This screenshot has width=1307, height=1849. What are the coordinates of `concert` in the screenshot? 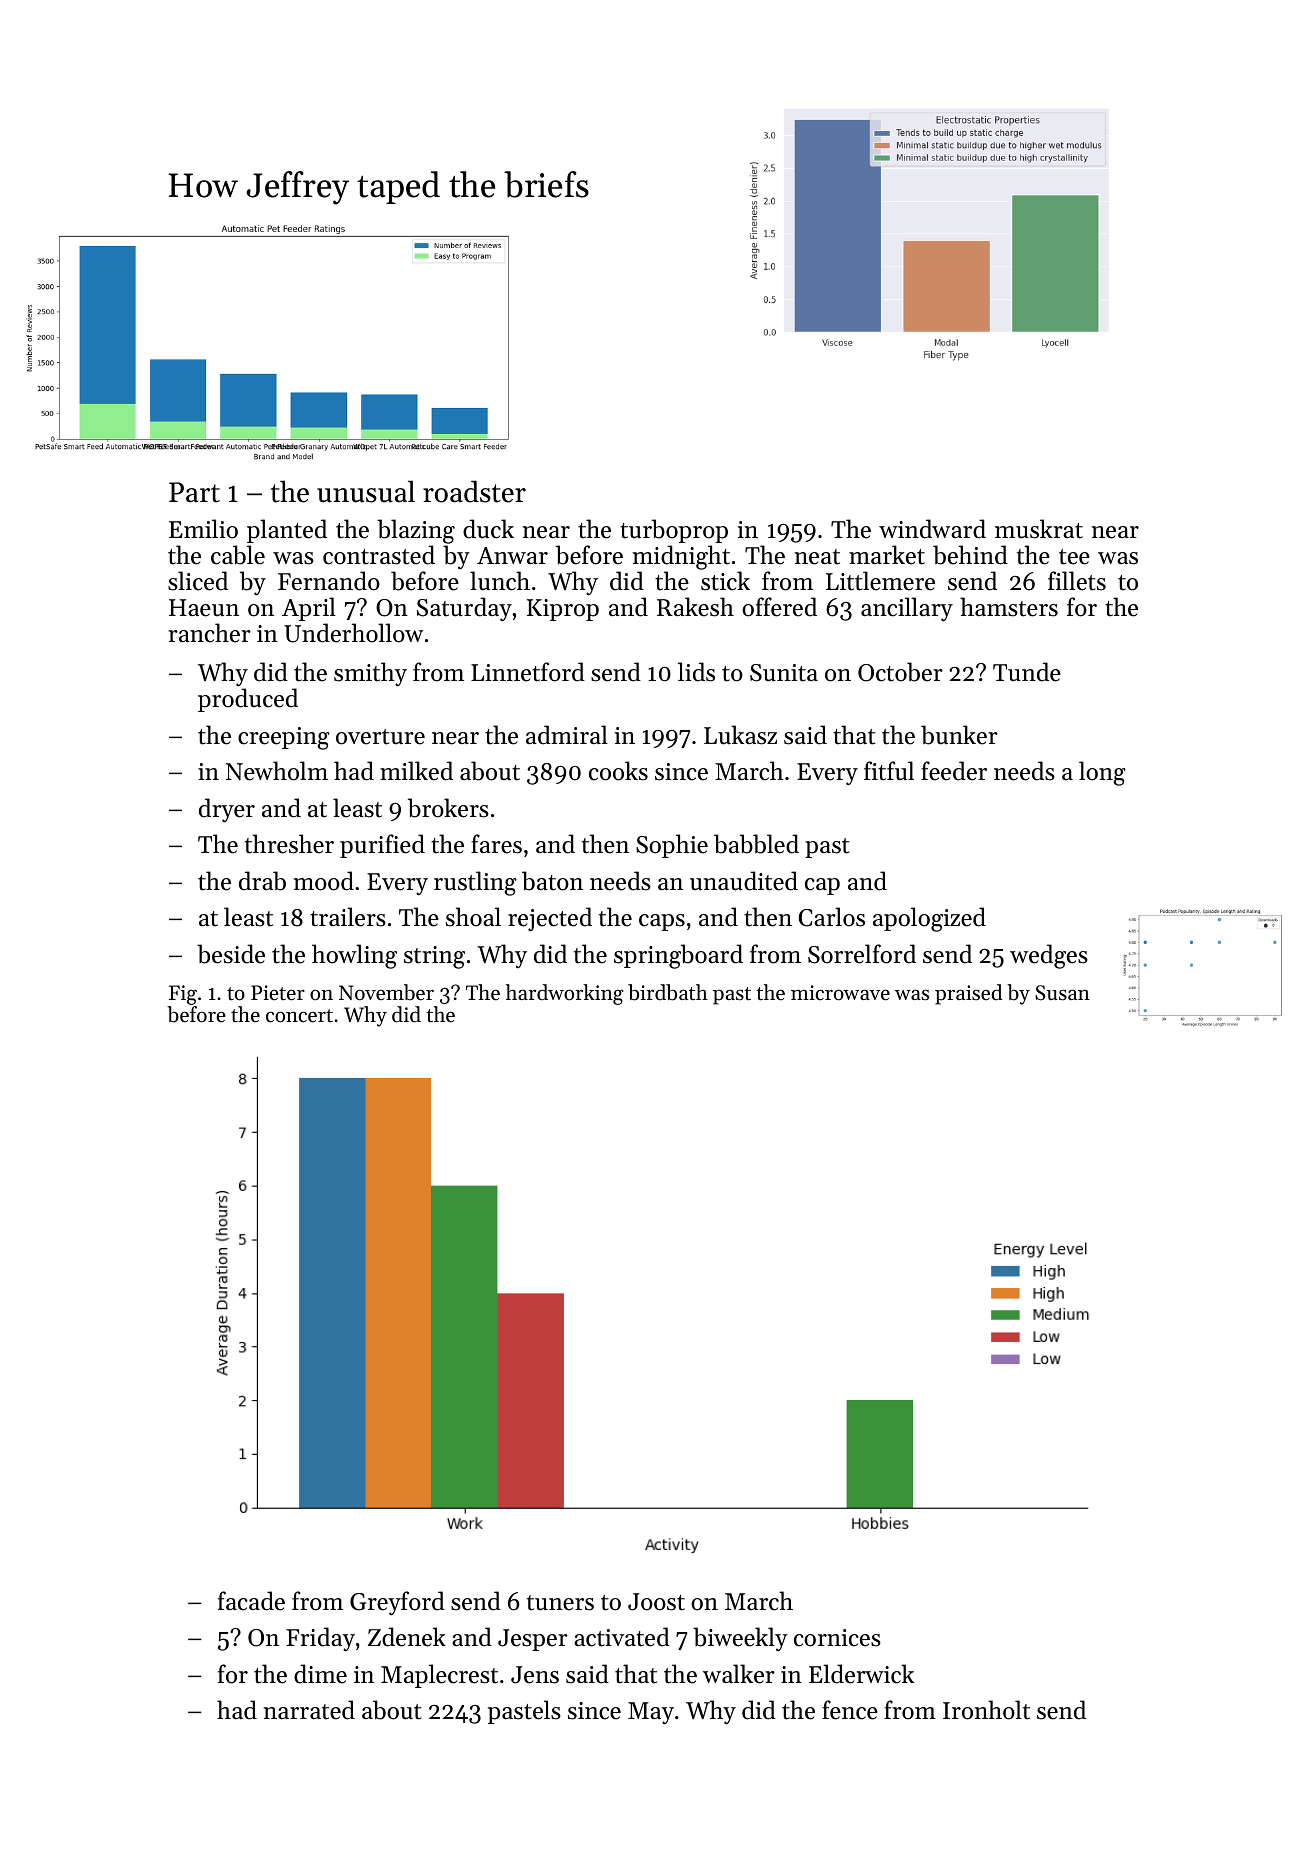 It's located at (299, 1016).
